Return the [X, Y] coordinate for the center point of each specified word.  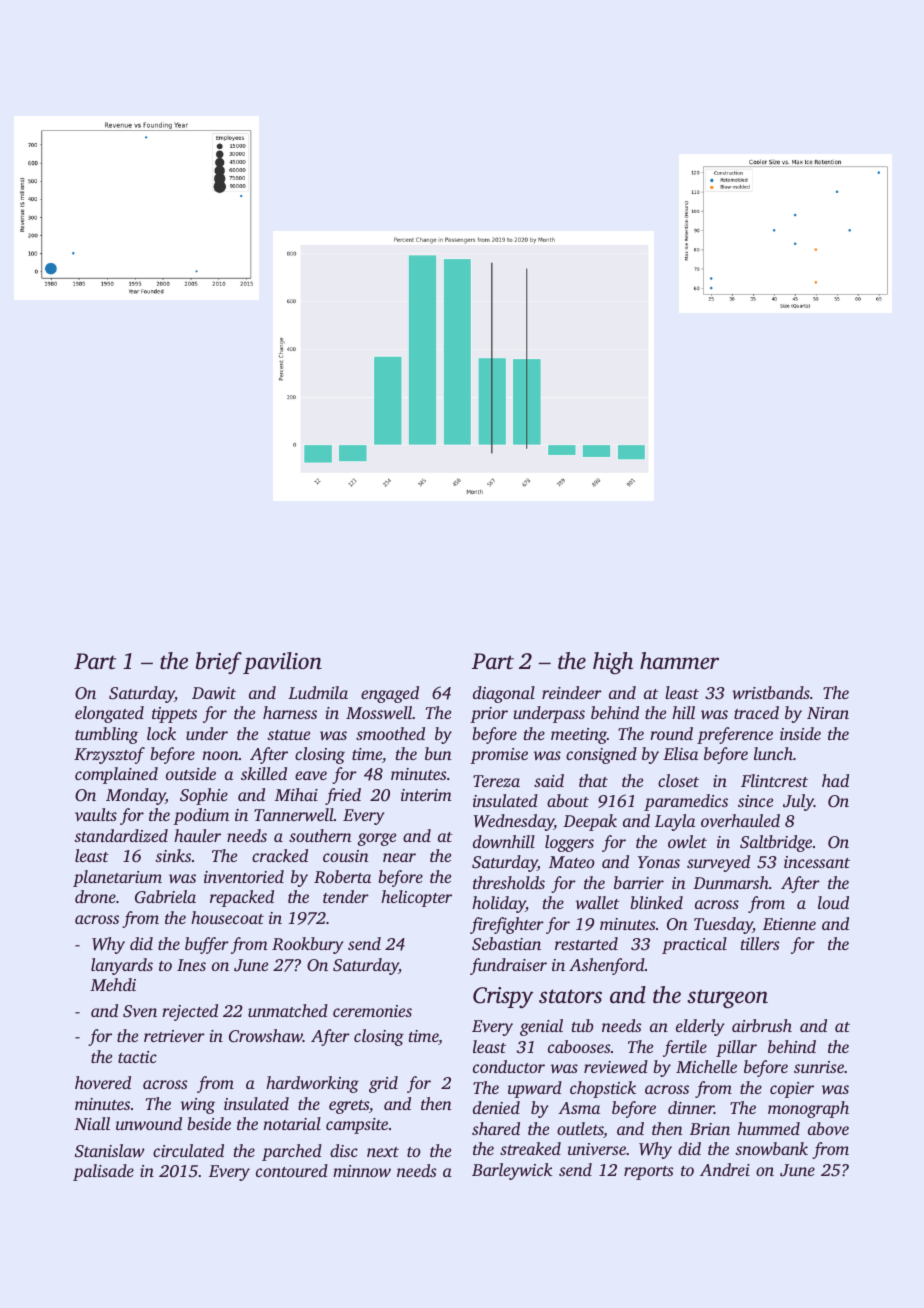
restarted [586, 943]
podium [201, 816]
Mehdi [113, 984]
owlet [687, 841]
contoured [292, 1170]
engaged [390, 694]
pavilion [282, 663]
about [568, 800]
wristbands [771, 692]
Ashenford [607, 966]
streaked [530, 1148]
